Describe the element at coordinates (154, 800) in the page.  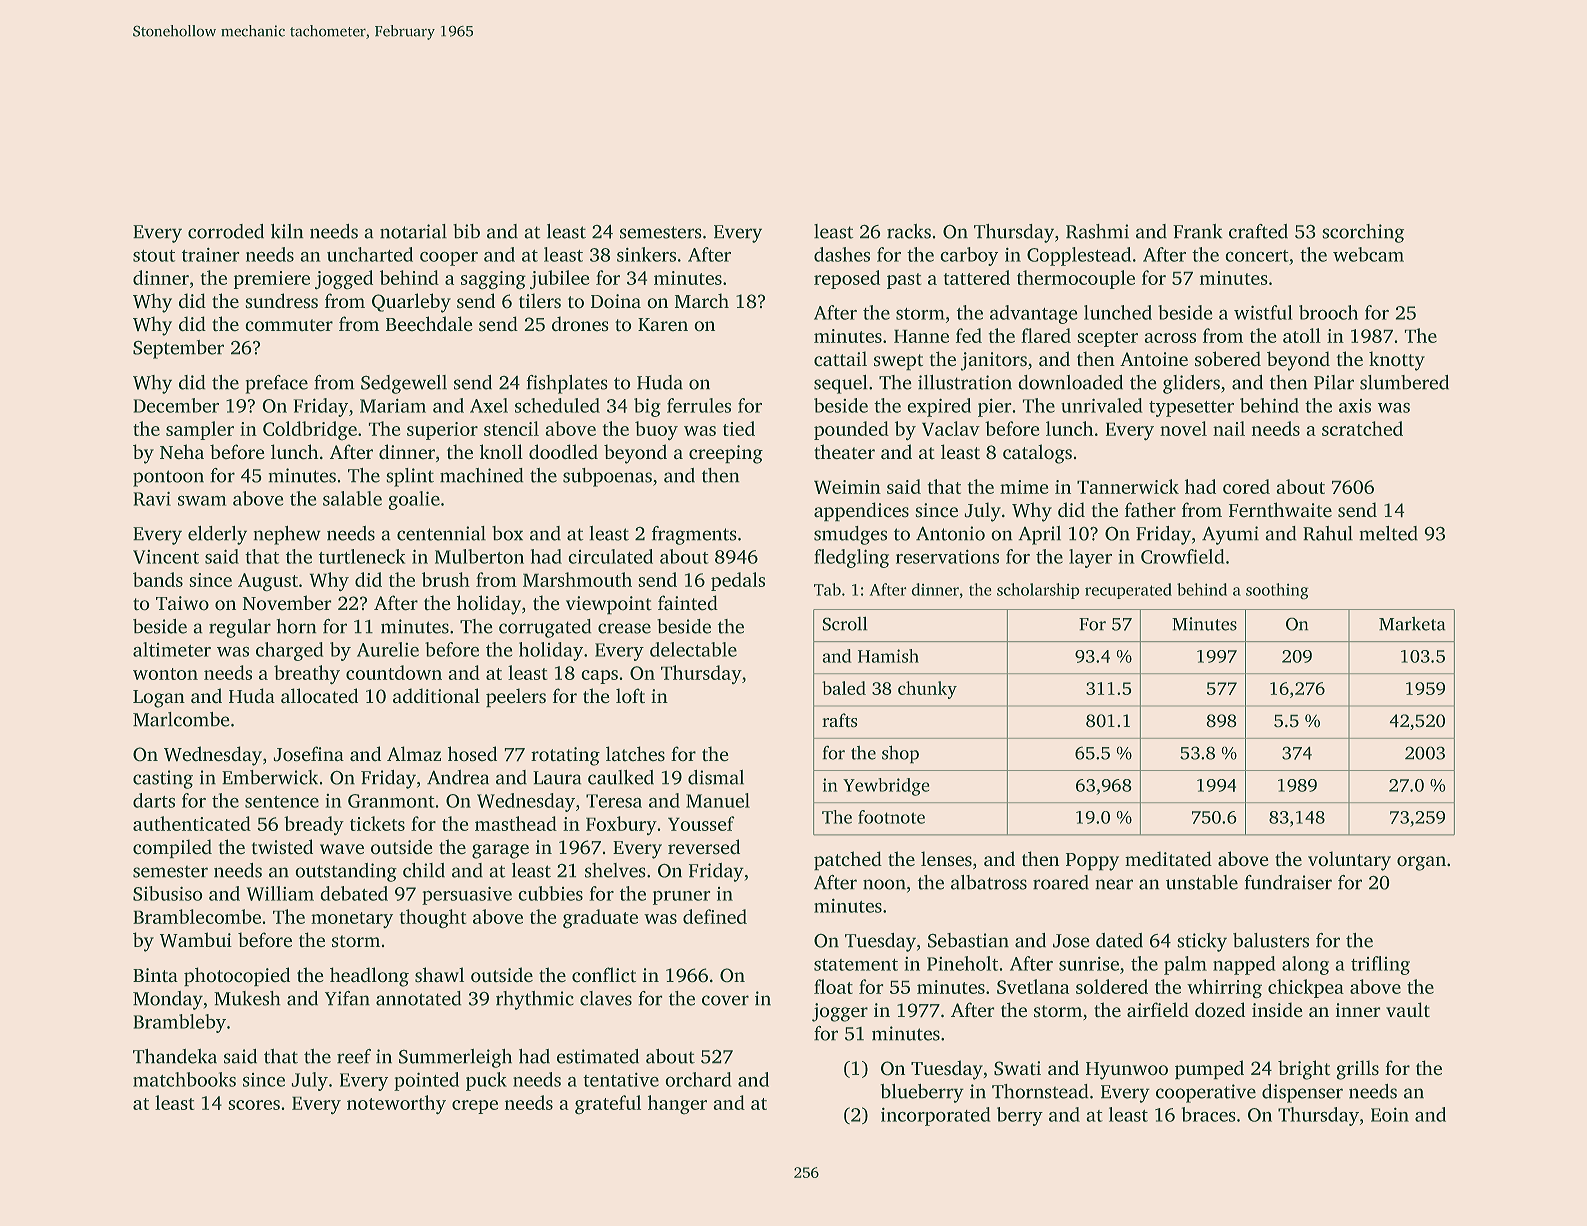
I see `darts` at that location.
